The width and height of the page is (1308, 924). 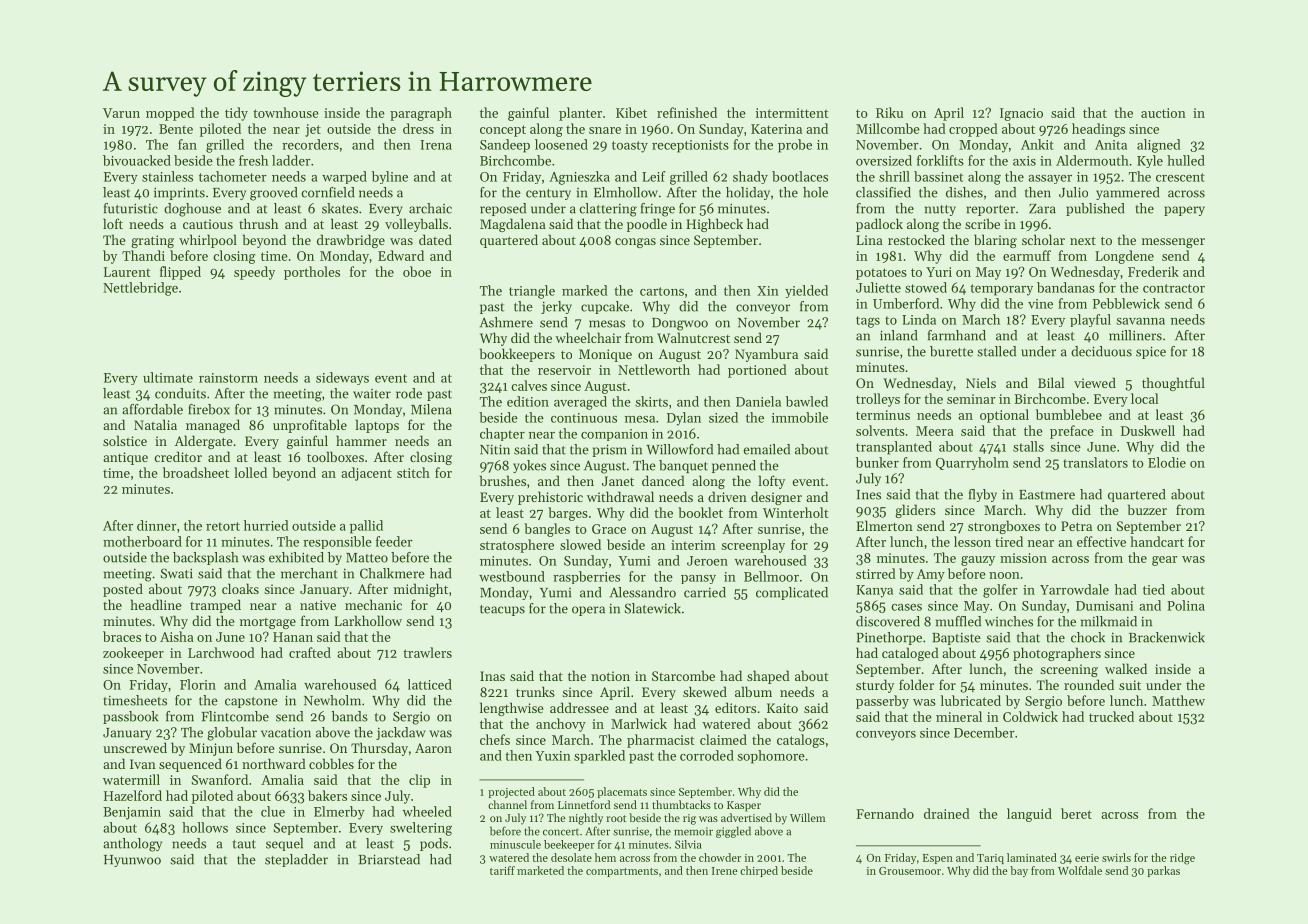 I want to click on grooved, so click(x=274, y=194).
